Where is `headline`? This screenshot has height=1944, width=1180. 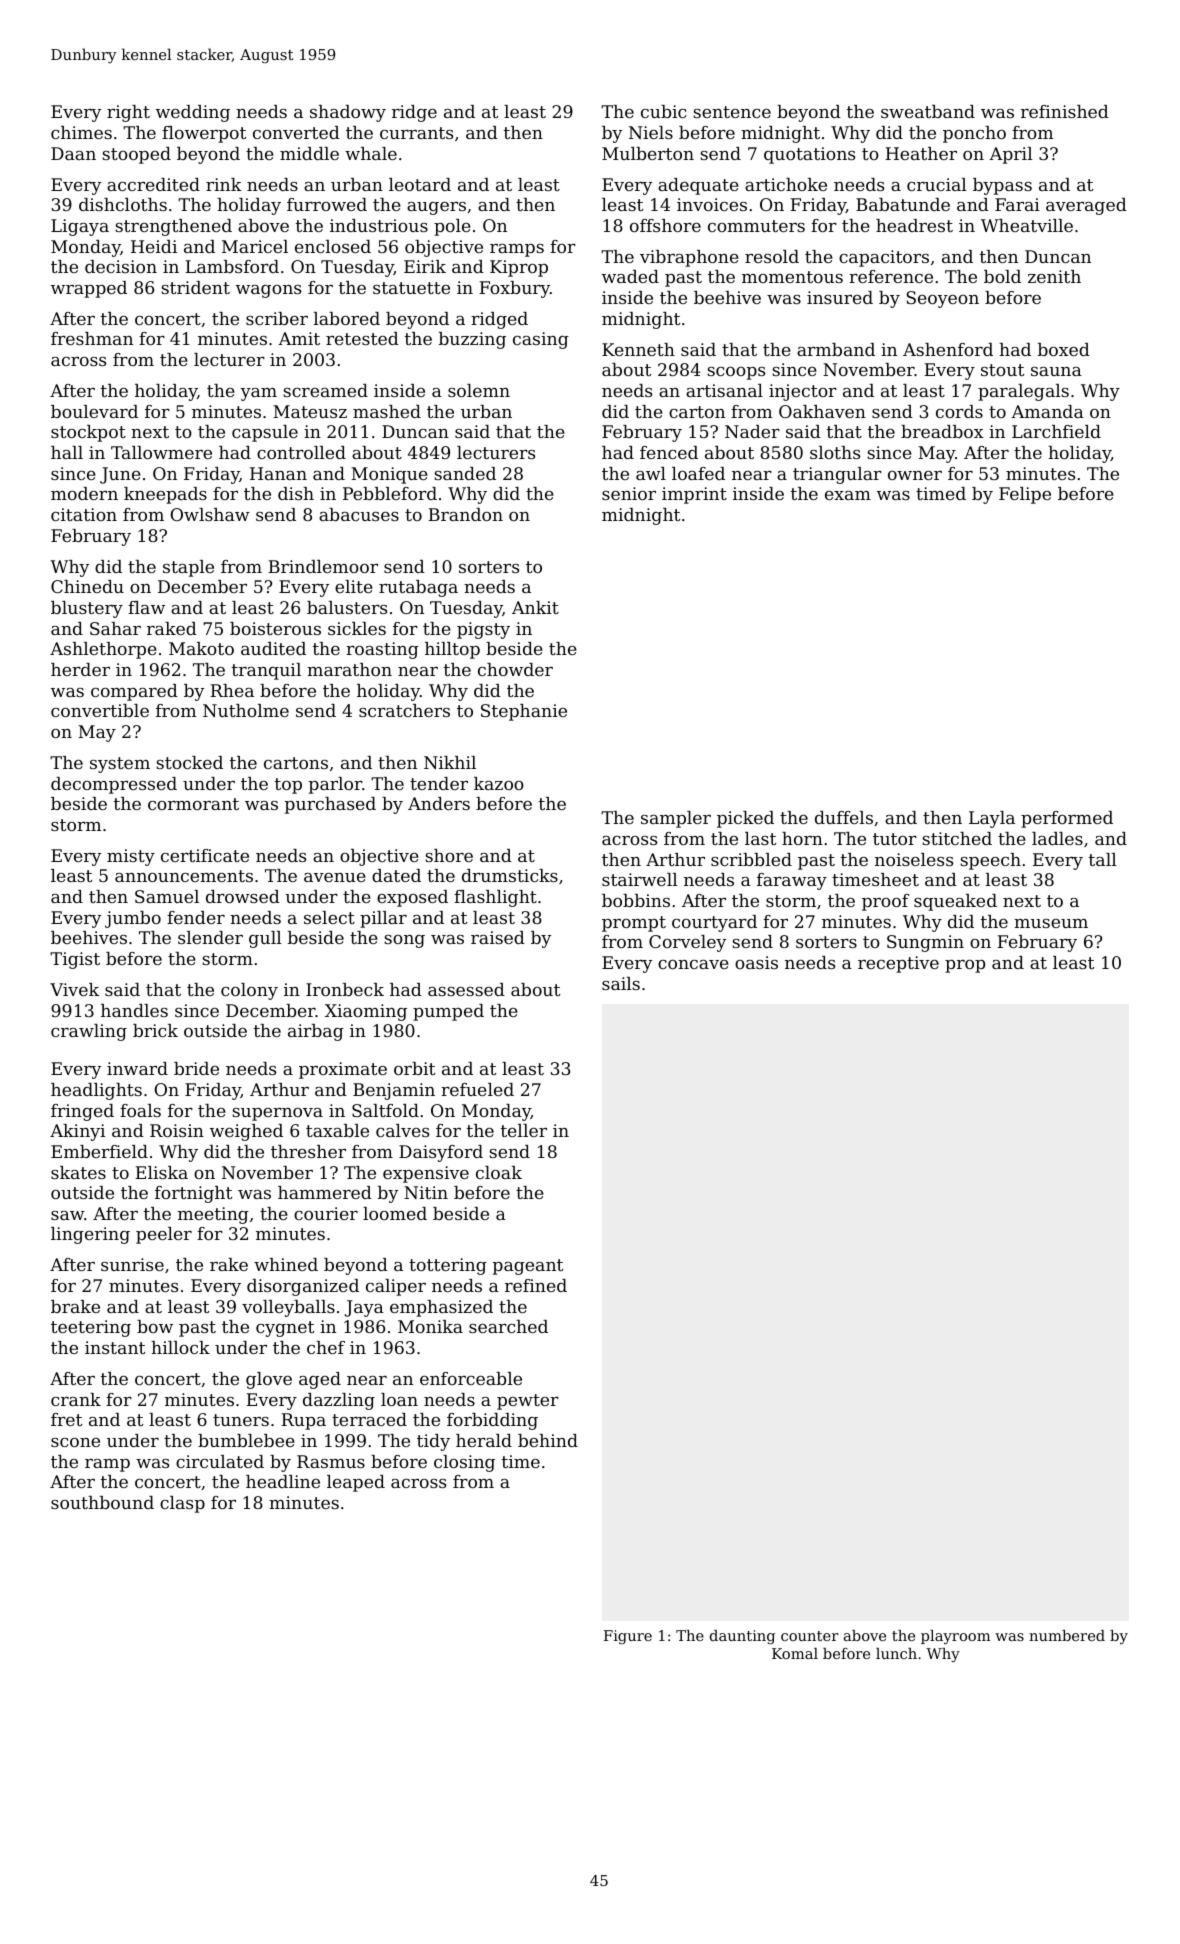
headline is located at coordinates (283, 1481).
